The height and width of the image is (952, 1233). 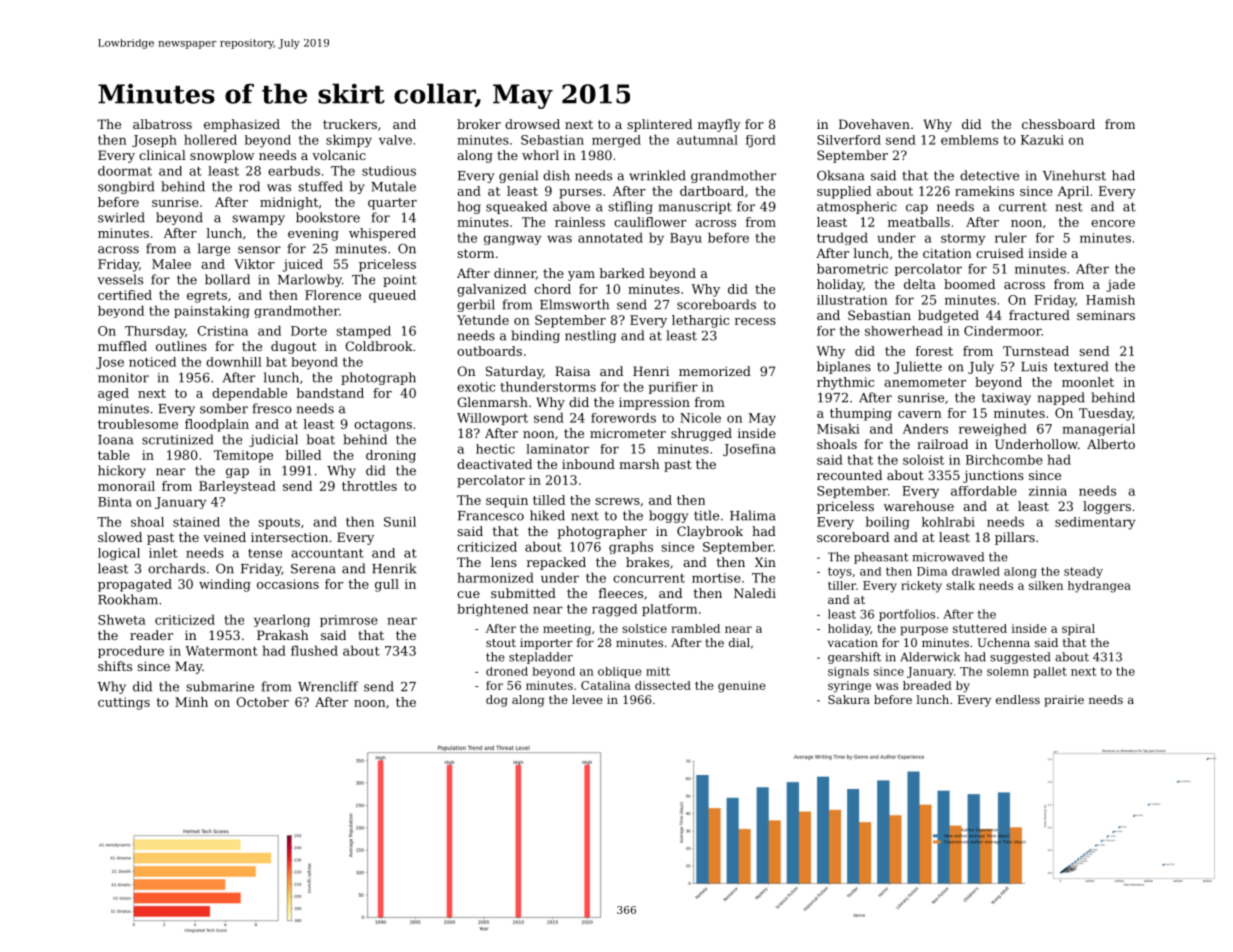 What do you see at coordinates (214, 249) in the image?
I see `large` at bounding box center [214, 249].
